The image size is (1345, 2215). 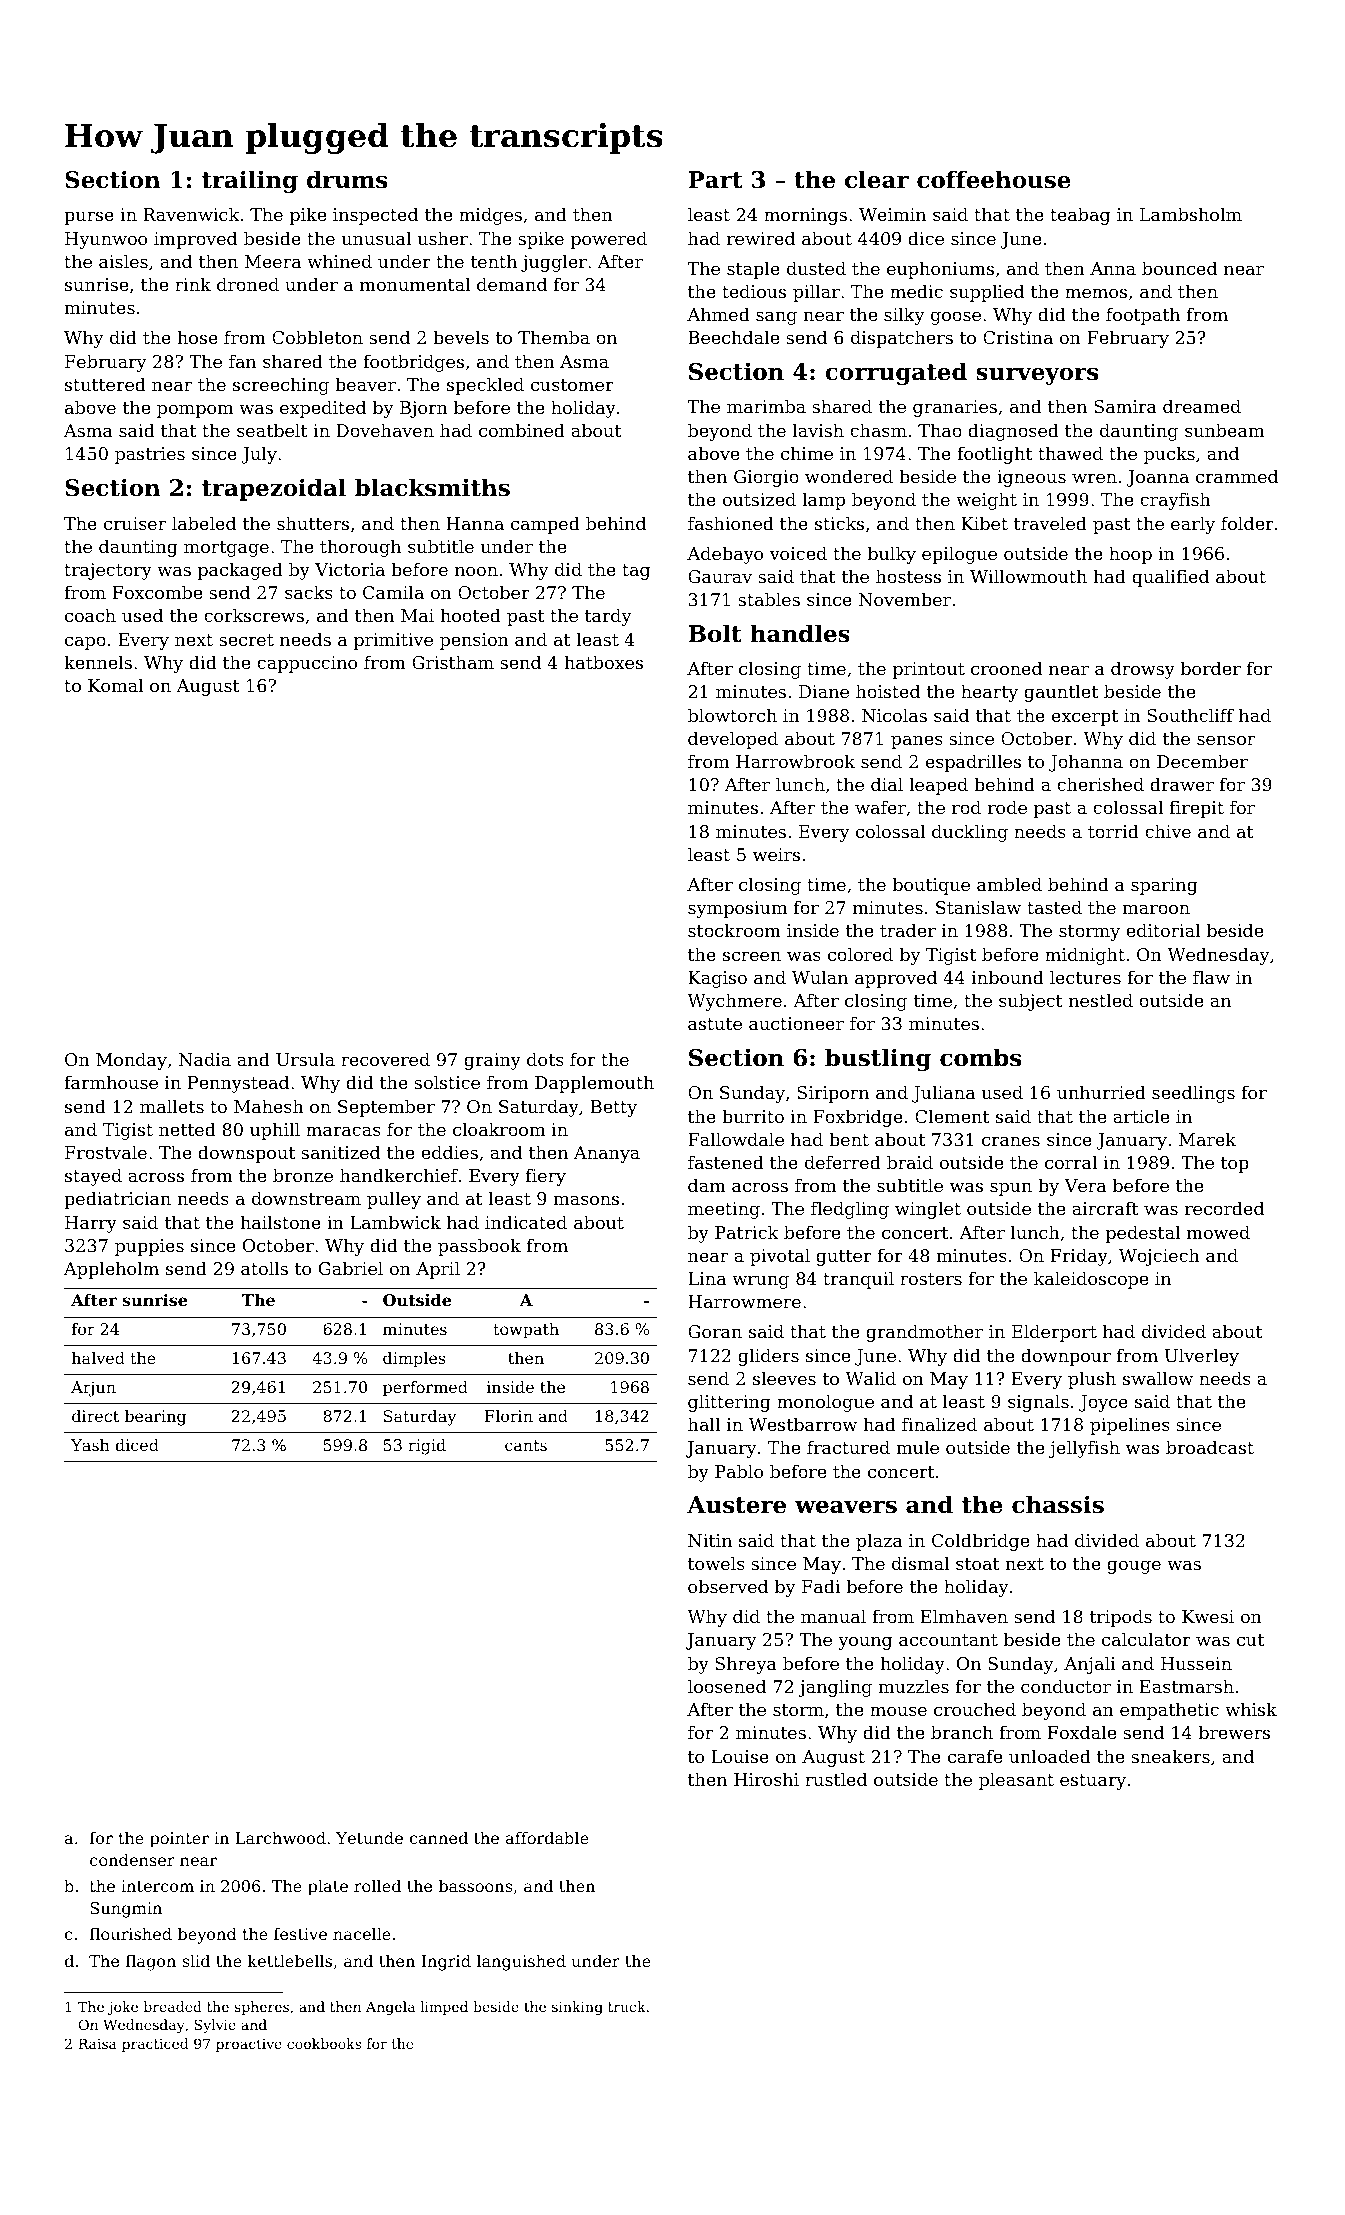 What do you see at coordinates (1210, 1447) in the page?
I see `broadcast` at bounding box center [1210, 1447].
